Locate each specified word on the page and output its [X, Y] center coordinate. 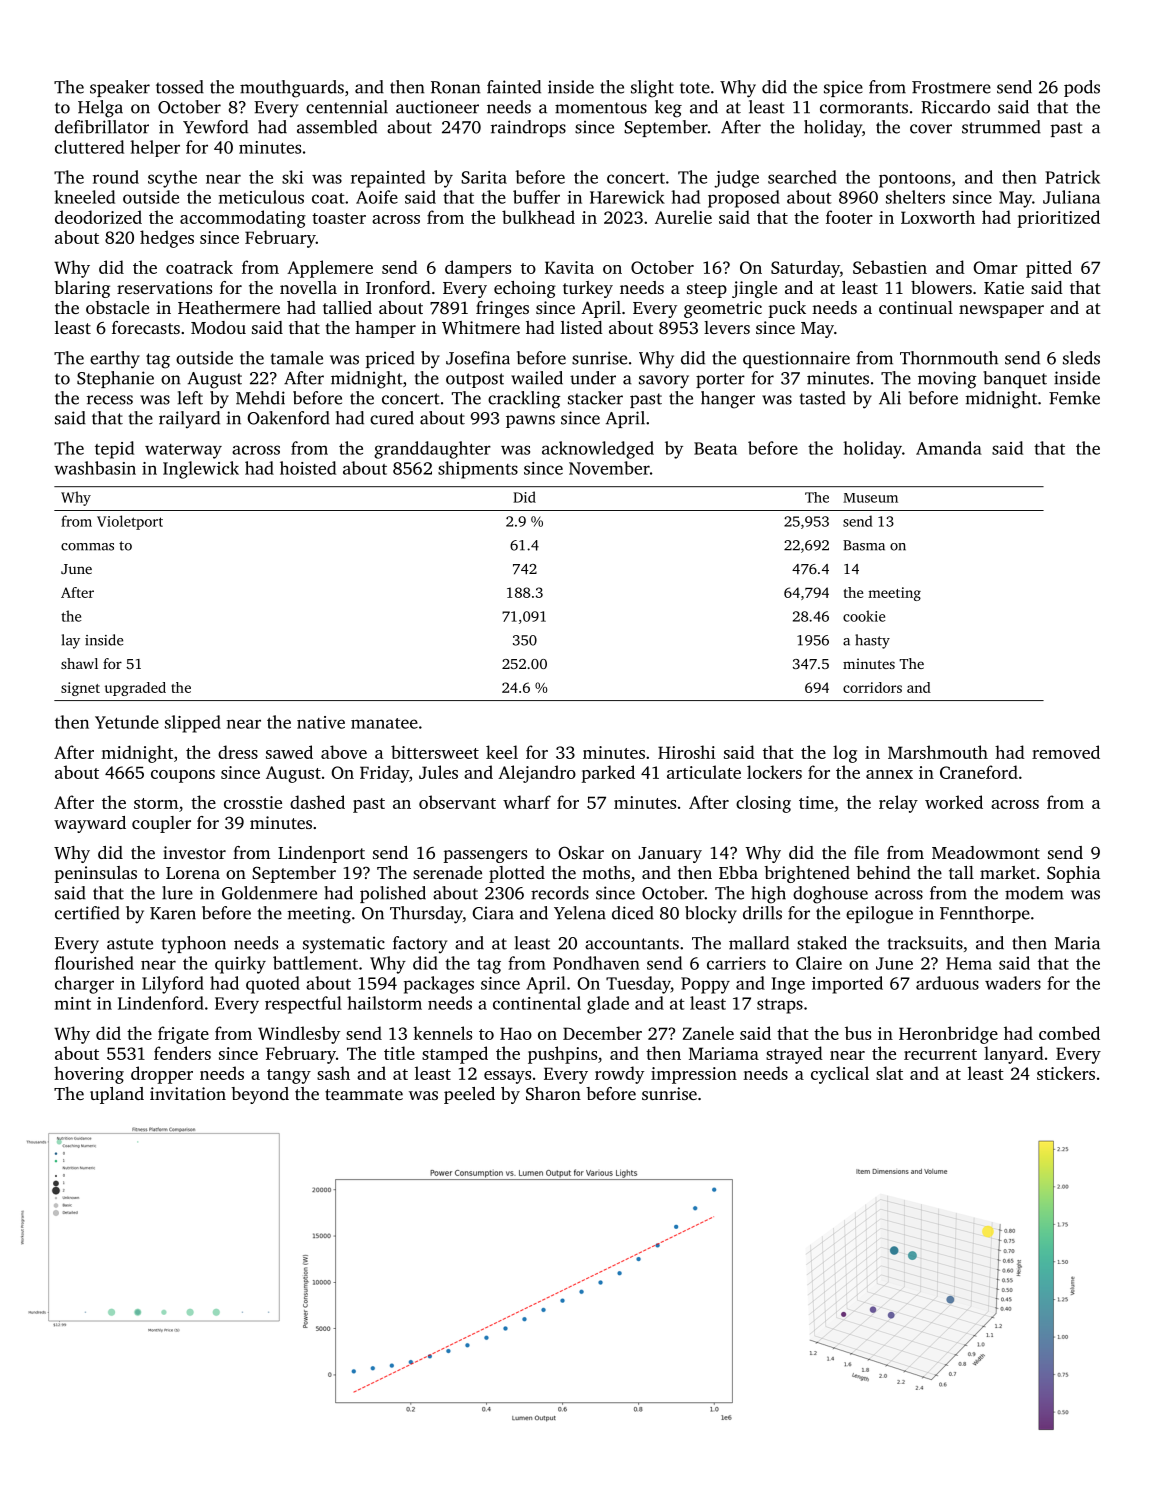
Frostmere [951, 87]
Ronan [456, 87]
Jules [438, 772]
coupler [161, 824]
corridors [872, 687]
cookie [864, 616]
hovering [89, 1075]
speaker [120, 88]
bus [858, 1033]
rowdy [619, 1075]
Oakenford [288, 418]
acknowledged [598, 450]
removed [1066, 752]
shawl [79, 663]
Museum [870, 498]
